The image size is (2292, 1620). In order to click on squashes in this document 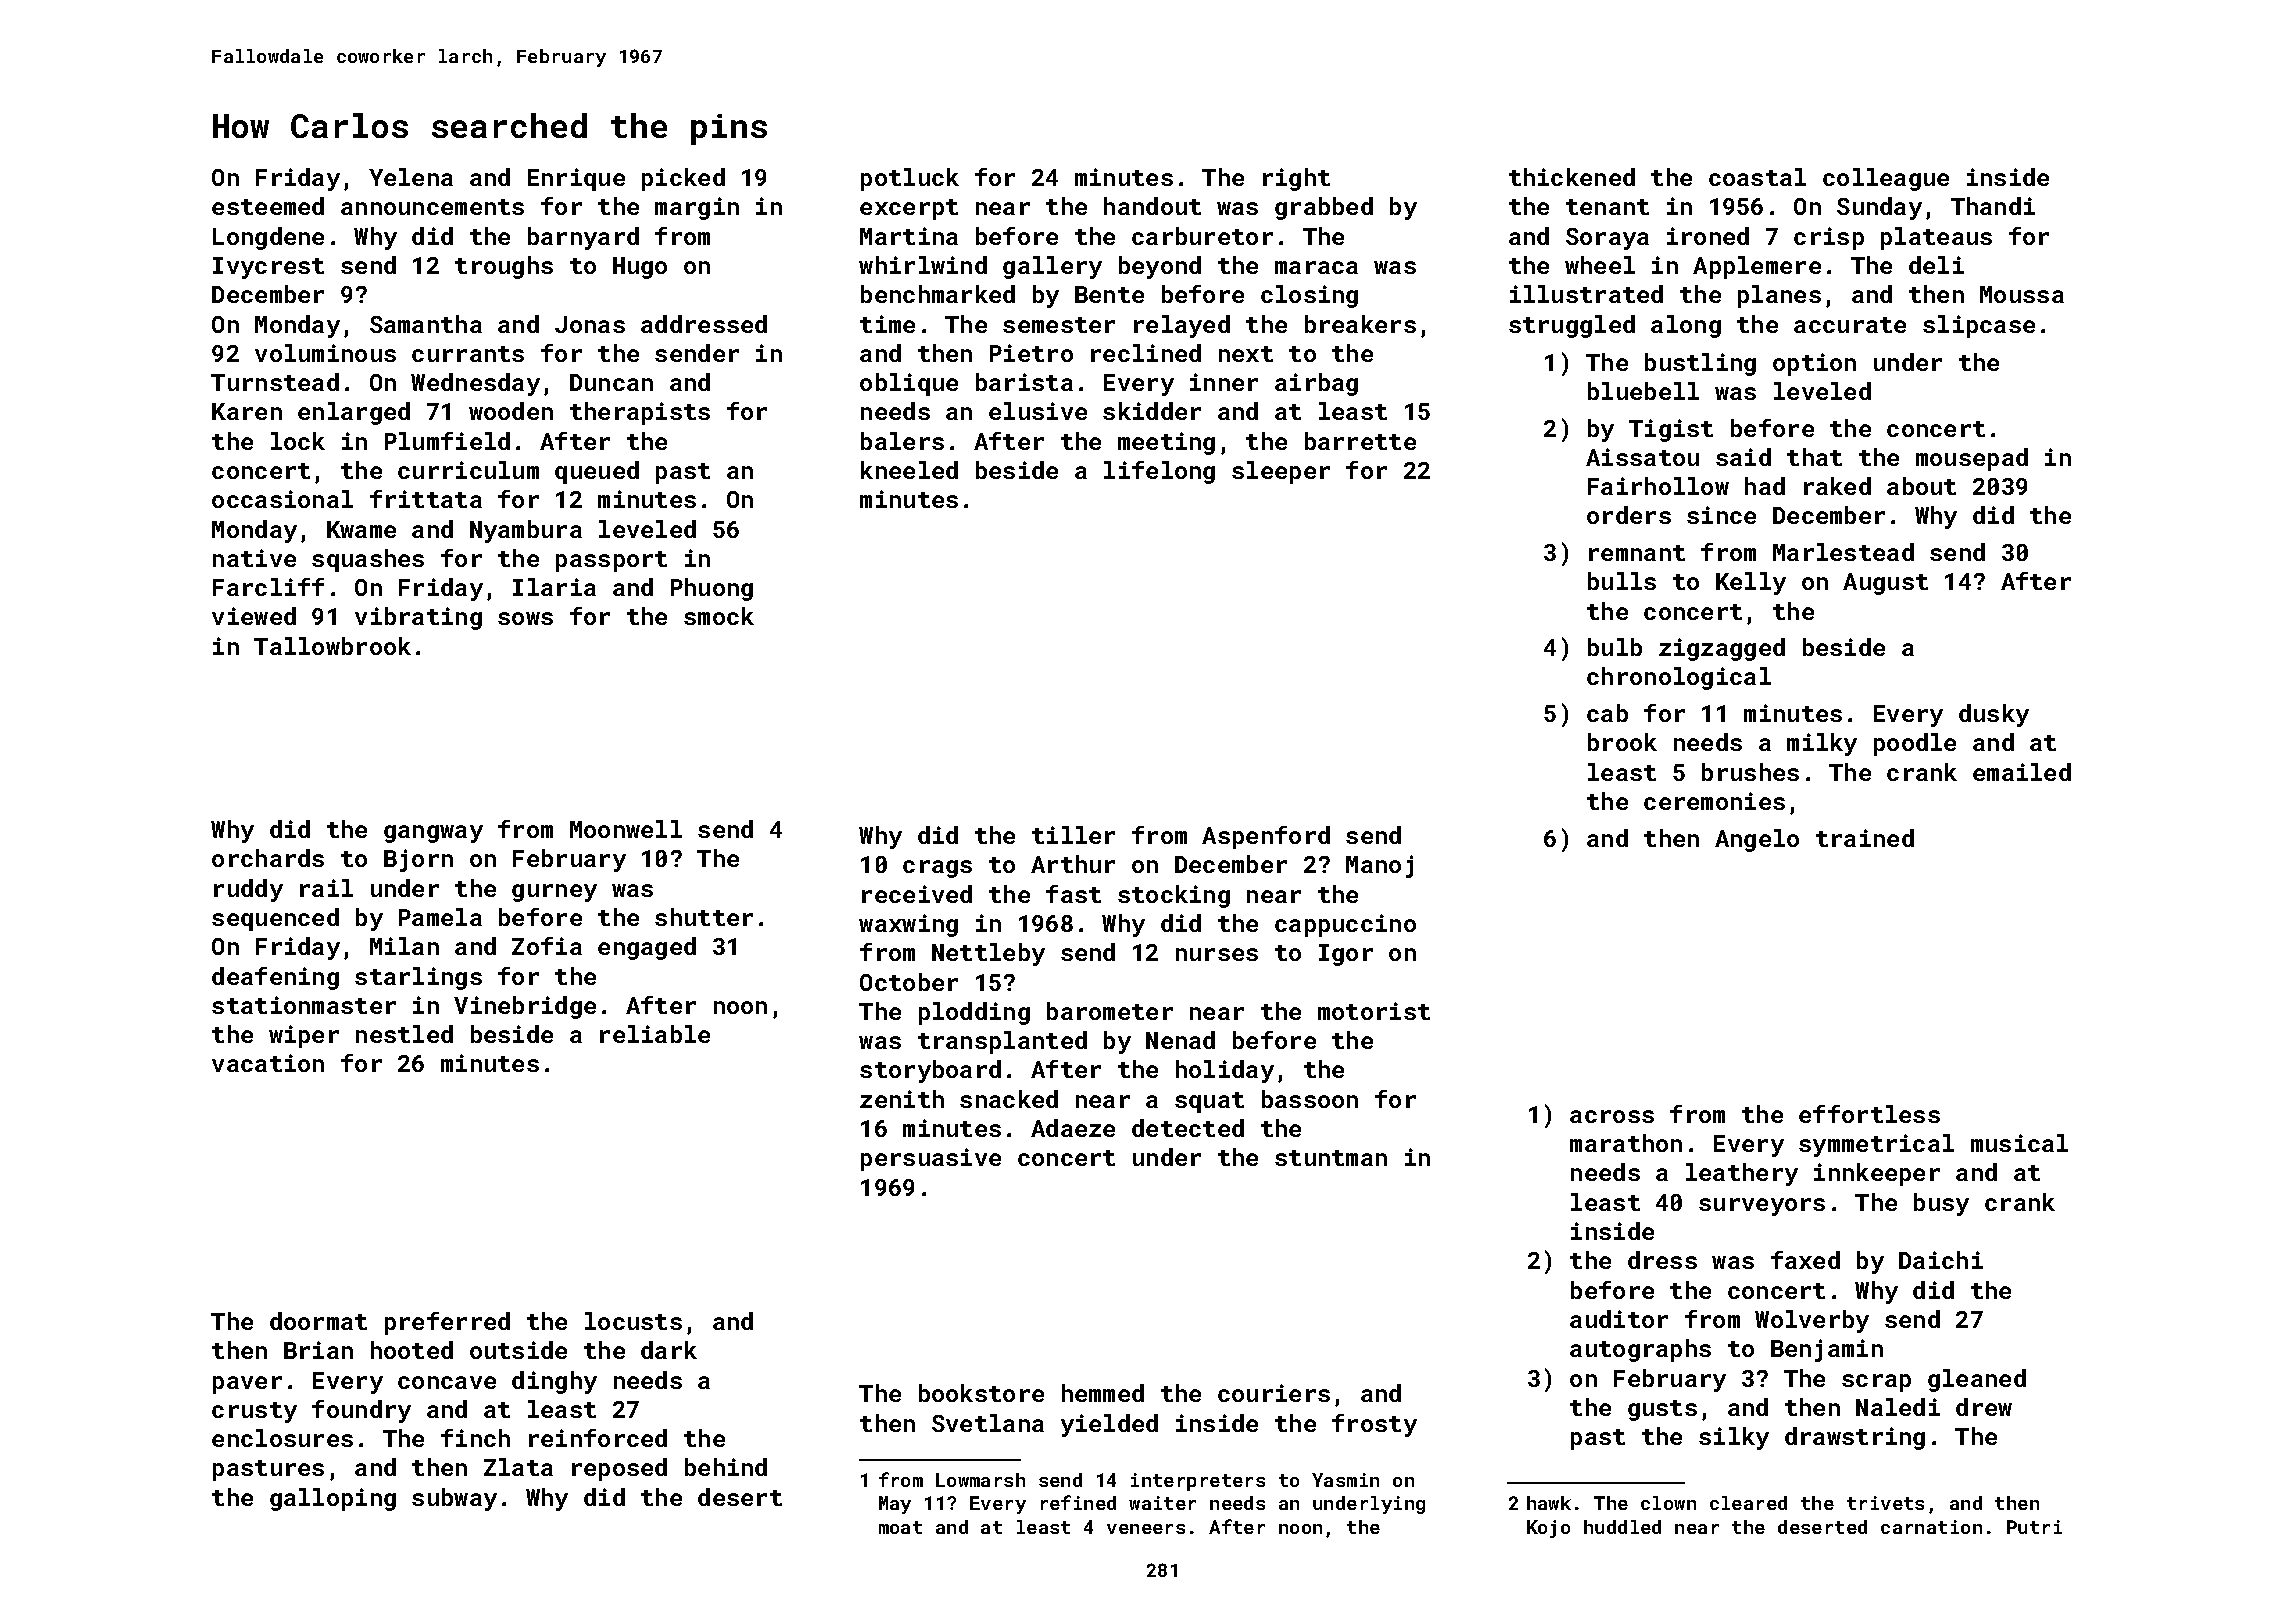, I will do `click(368, 560)`.
